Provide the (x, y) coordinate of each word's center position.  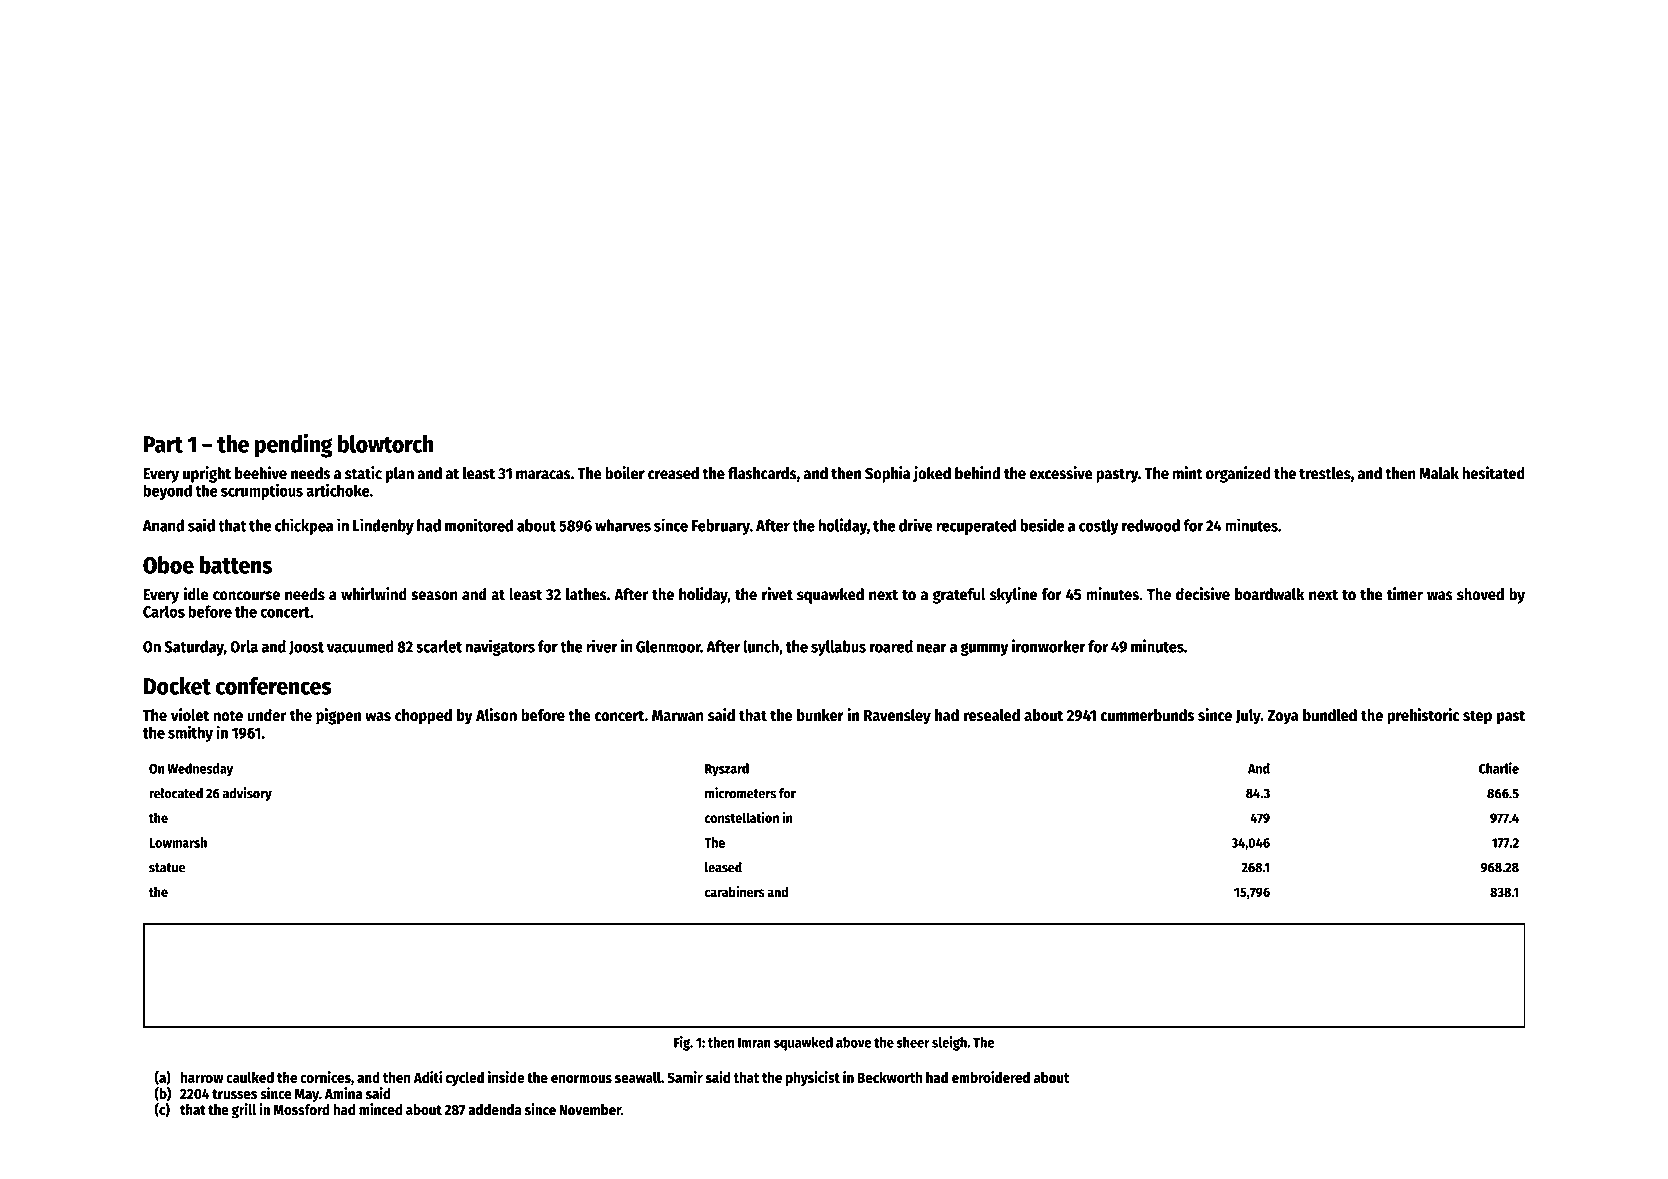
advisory (247, 794)
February (721, 527)
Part (163, 444)
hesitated (1493, 473)
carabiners (735, 892)
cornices (325, 1077)
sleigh (949, 1043)
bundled (1330, 715)
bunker (820, 715)
